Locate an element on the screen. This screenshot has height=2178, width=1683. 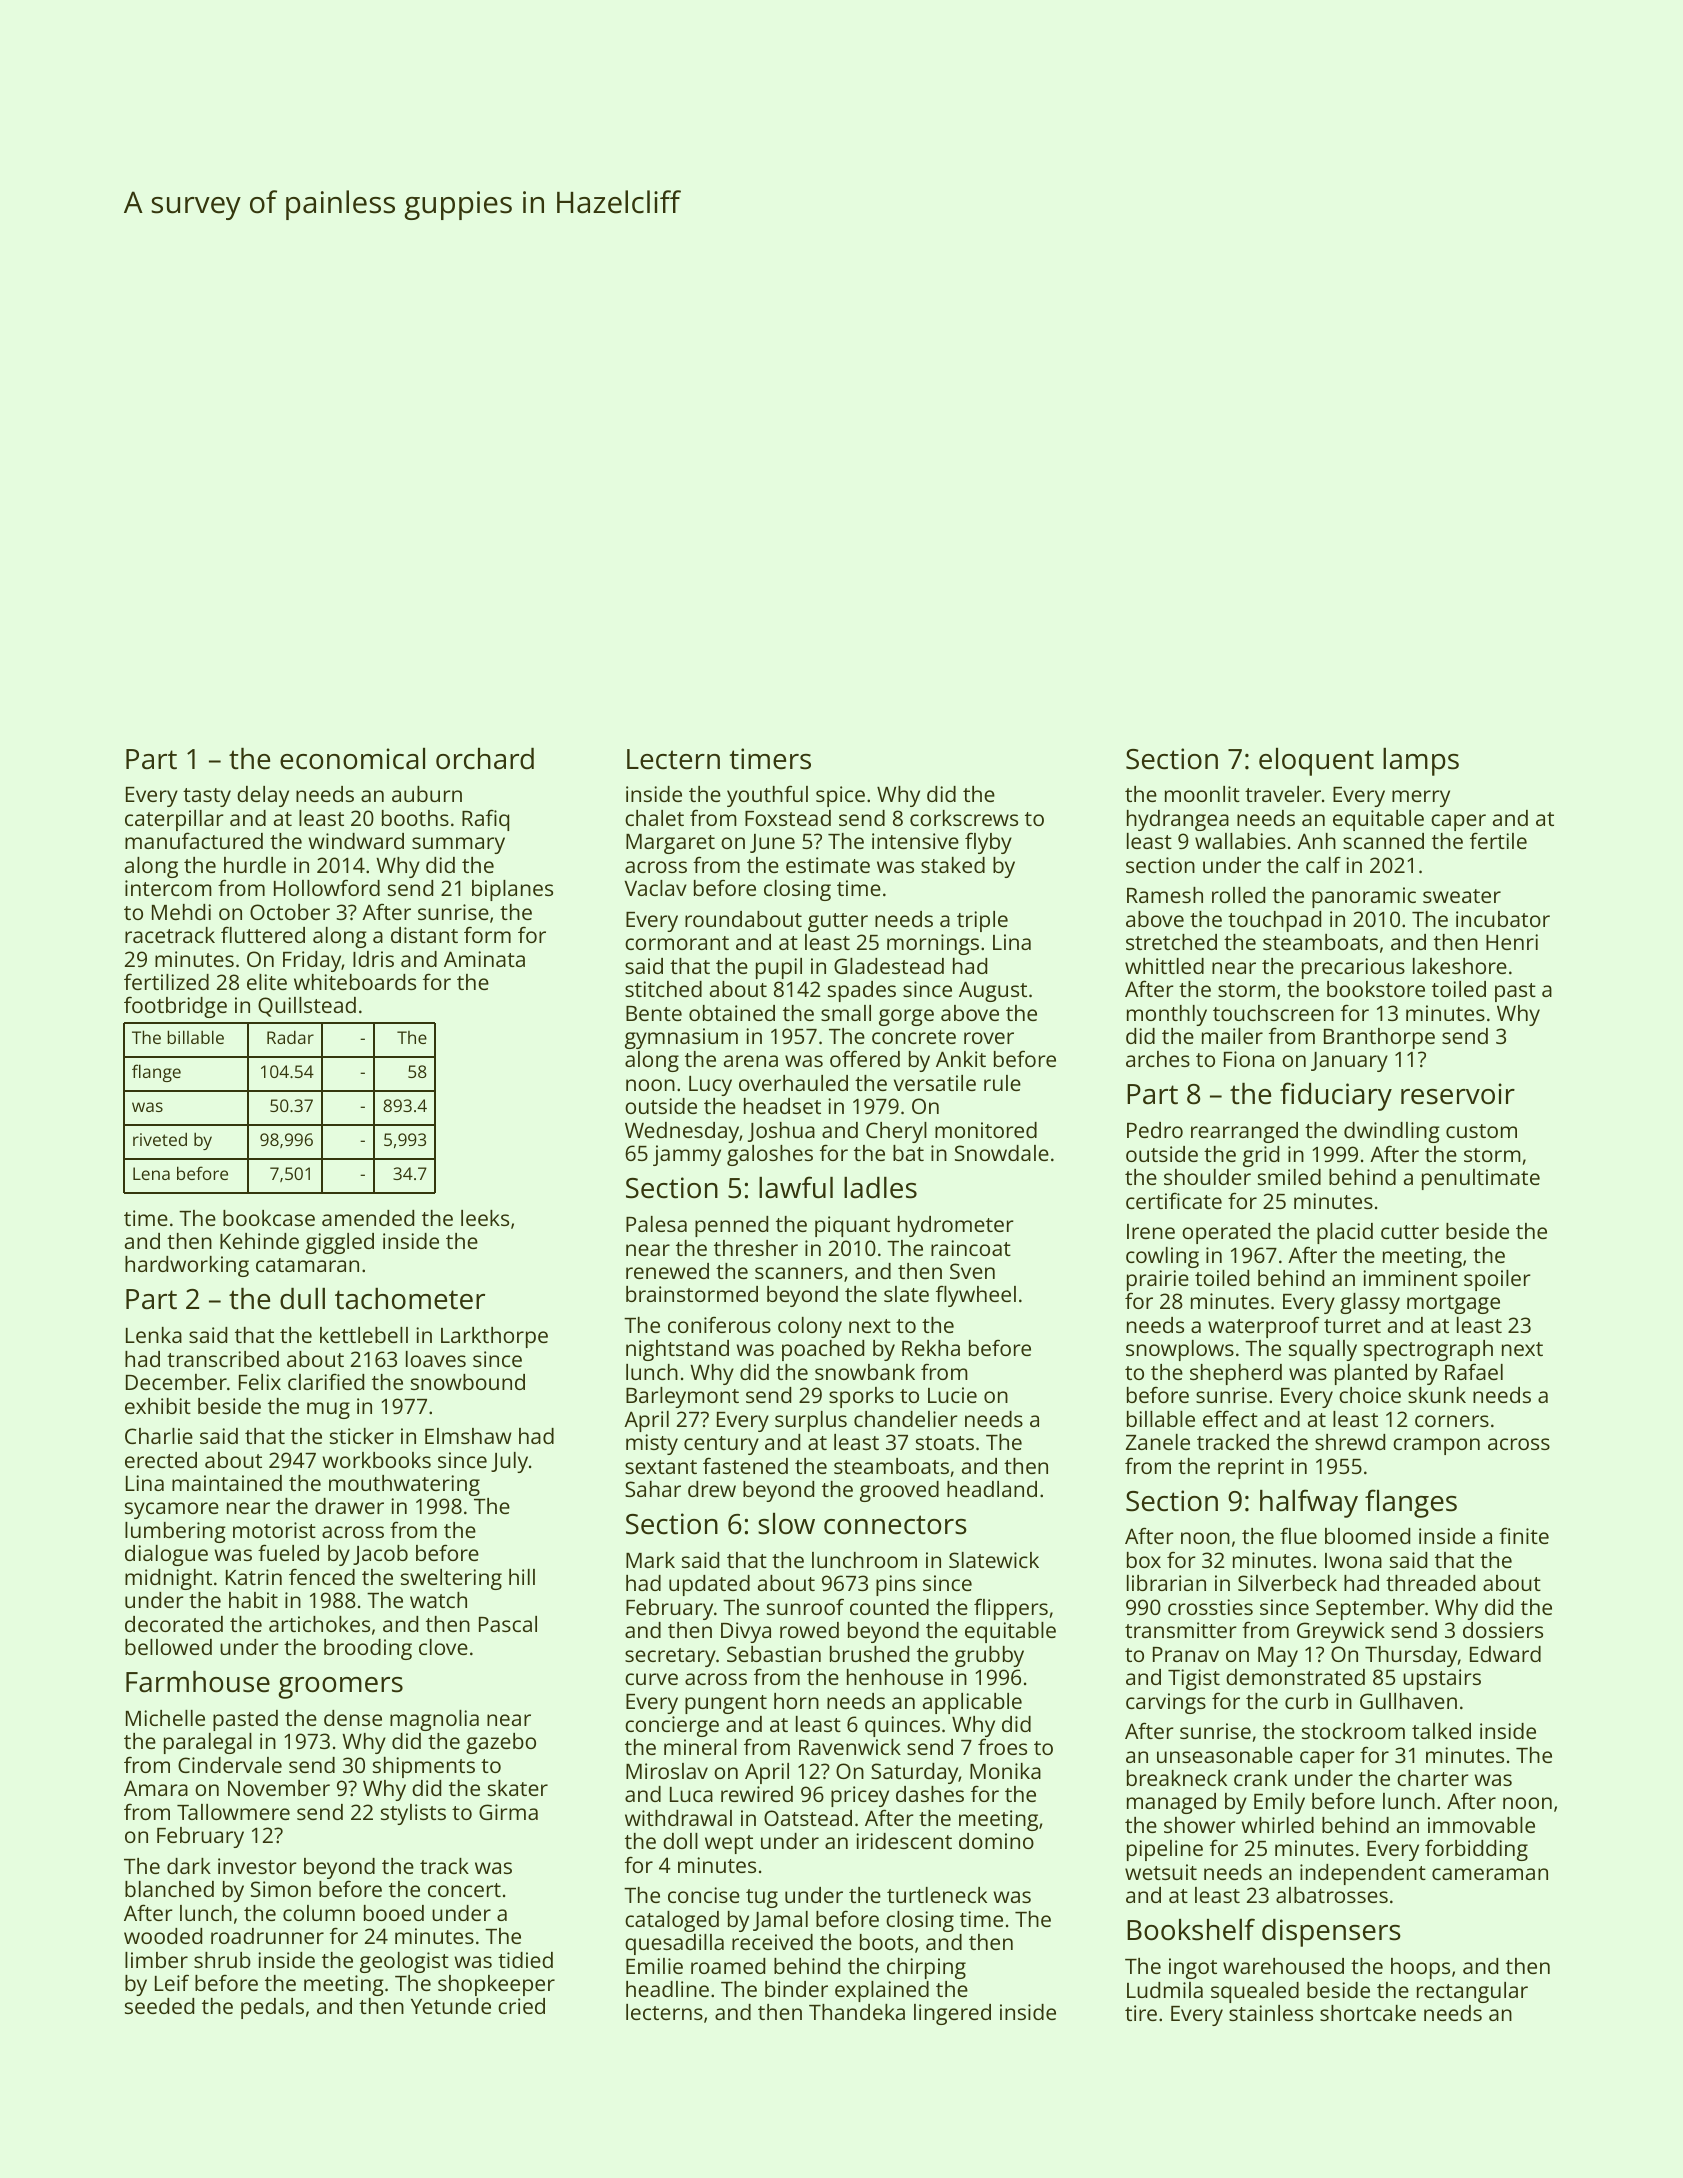
Fiona is located at coordinates (1249, 1059).
